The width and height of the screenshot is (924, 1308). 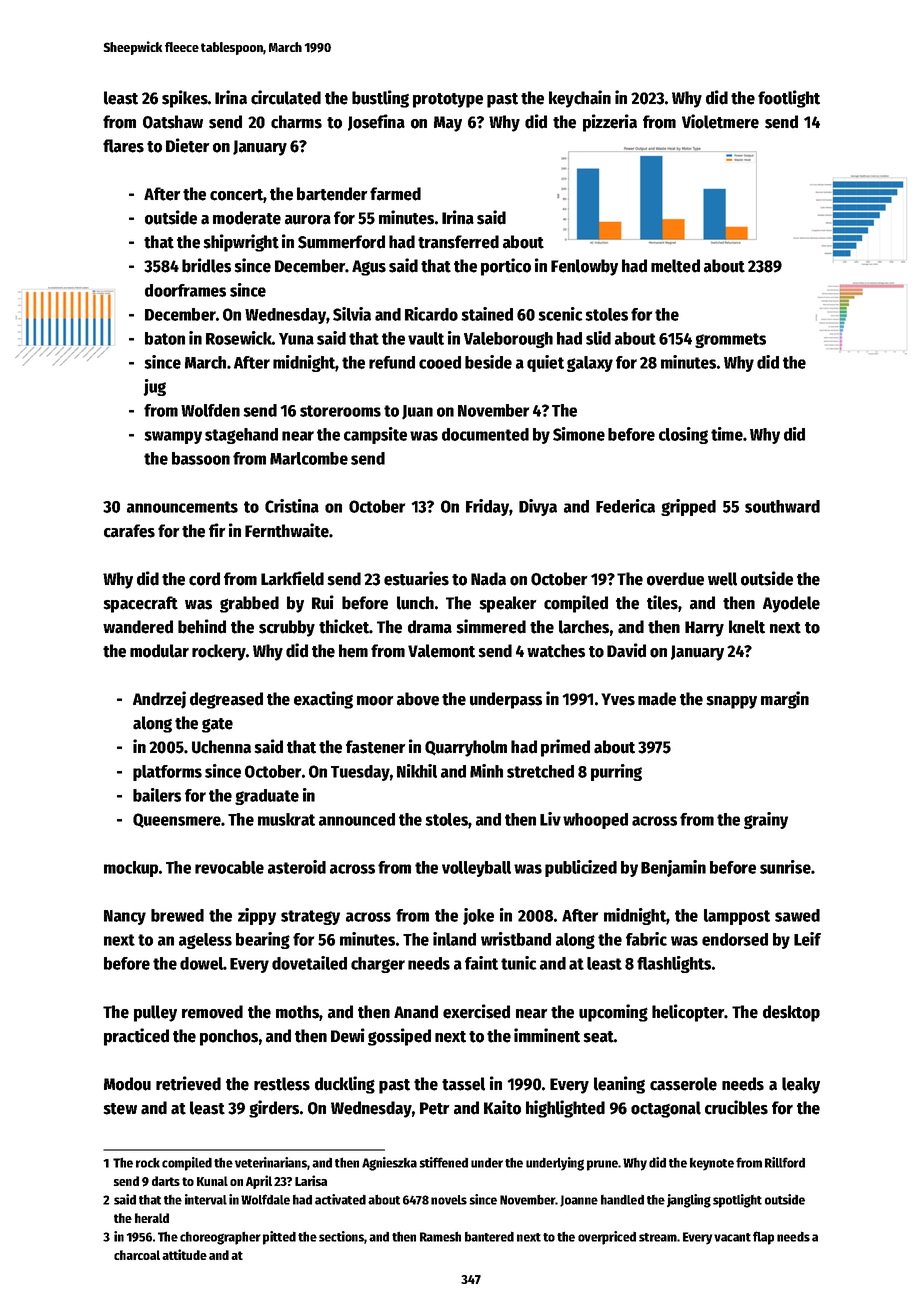 What do you see at coordinates (206, 1199) in the screenshot?
I see `interval` at bounding box center [206, 1199].
